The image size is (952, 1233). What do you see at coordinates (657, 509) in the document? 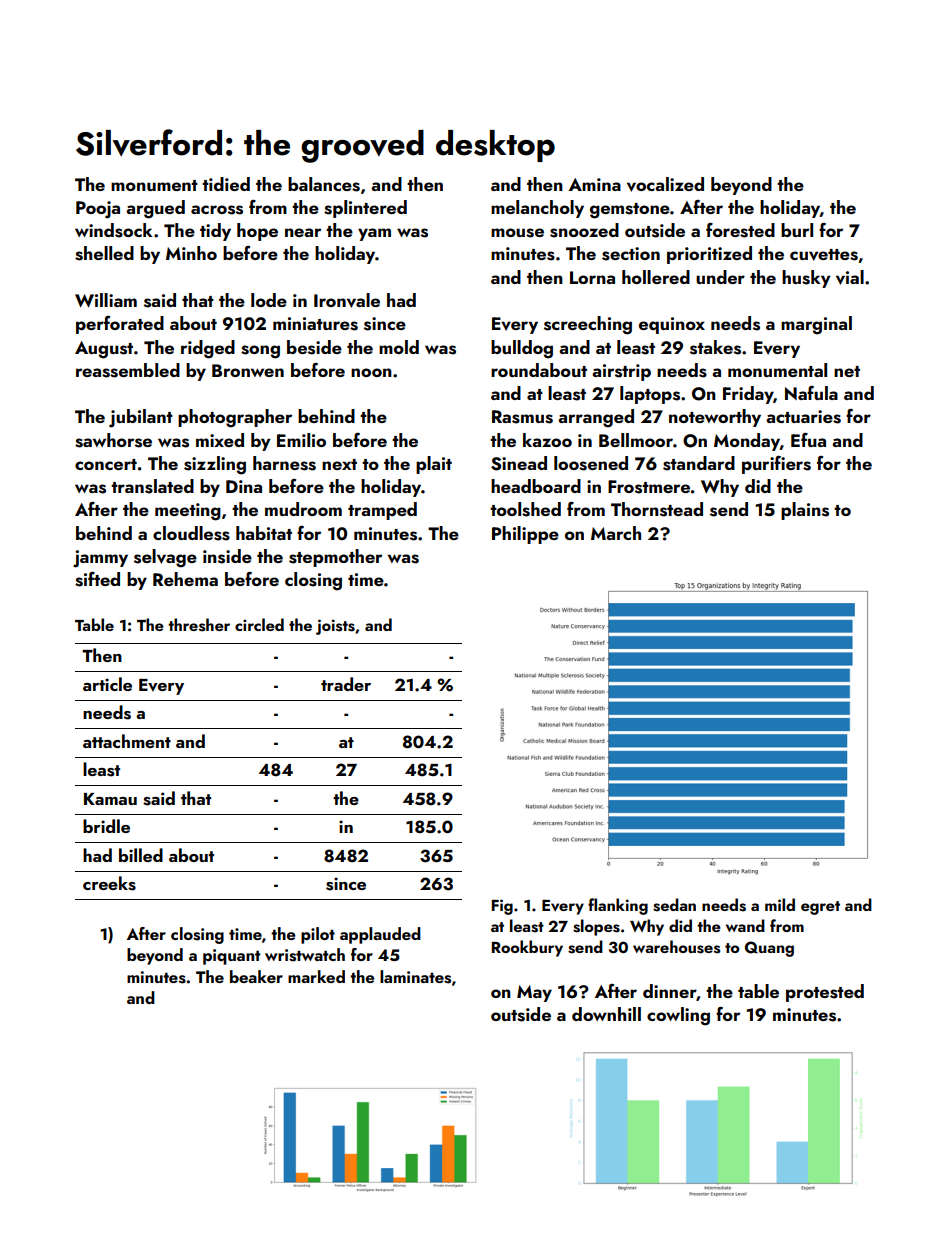
I see `Thornstead` at bounding box center [657, 509].
